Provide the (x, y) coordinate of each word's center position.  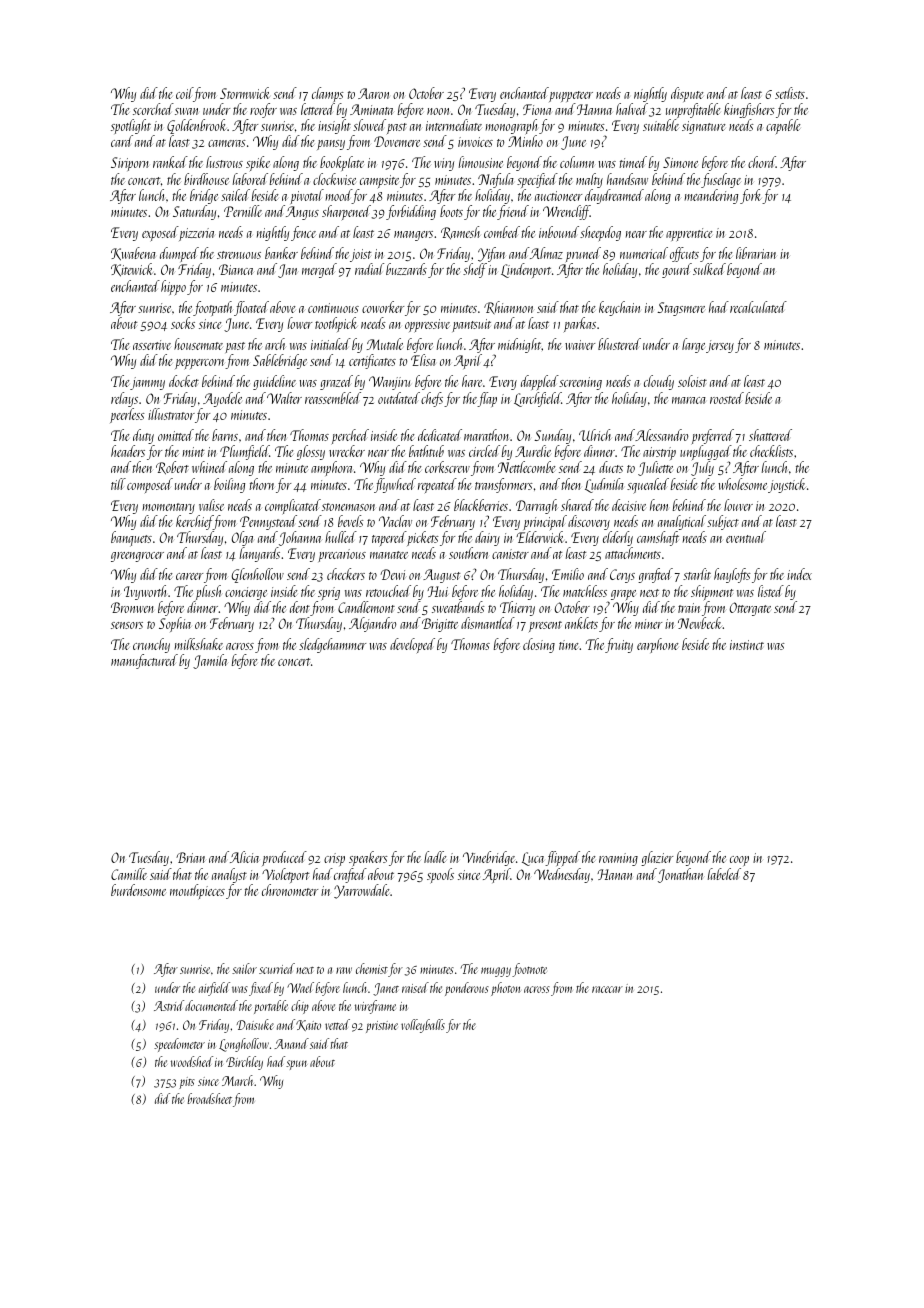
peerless (127, 415)
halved (632, 109)
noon (438, 111)
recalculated (758, 307)
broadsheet (209, 1098)
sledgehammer (332, 645)
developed (412, 645)
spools (440, 875)
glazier (657, 858)
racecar (607, 989)
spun (296, 1065)
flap (487, 399)
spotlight (131, 127)
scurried (277, 968)
